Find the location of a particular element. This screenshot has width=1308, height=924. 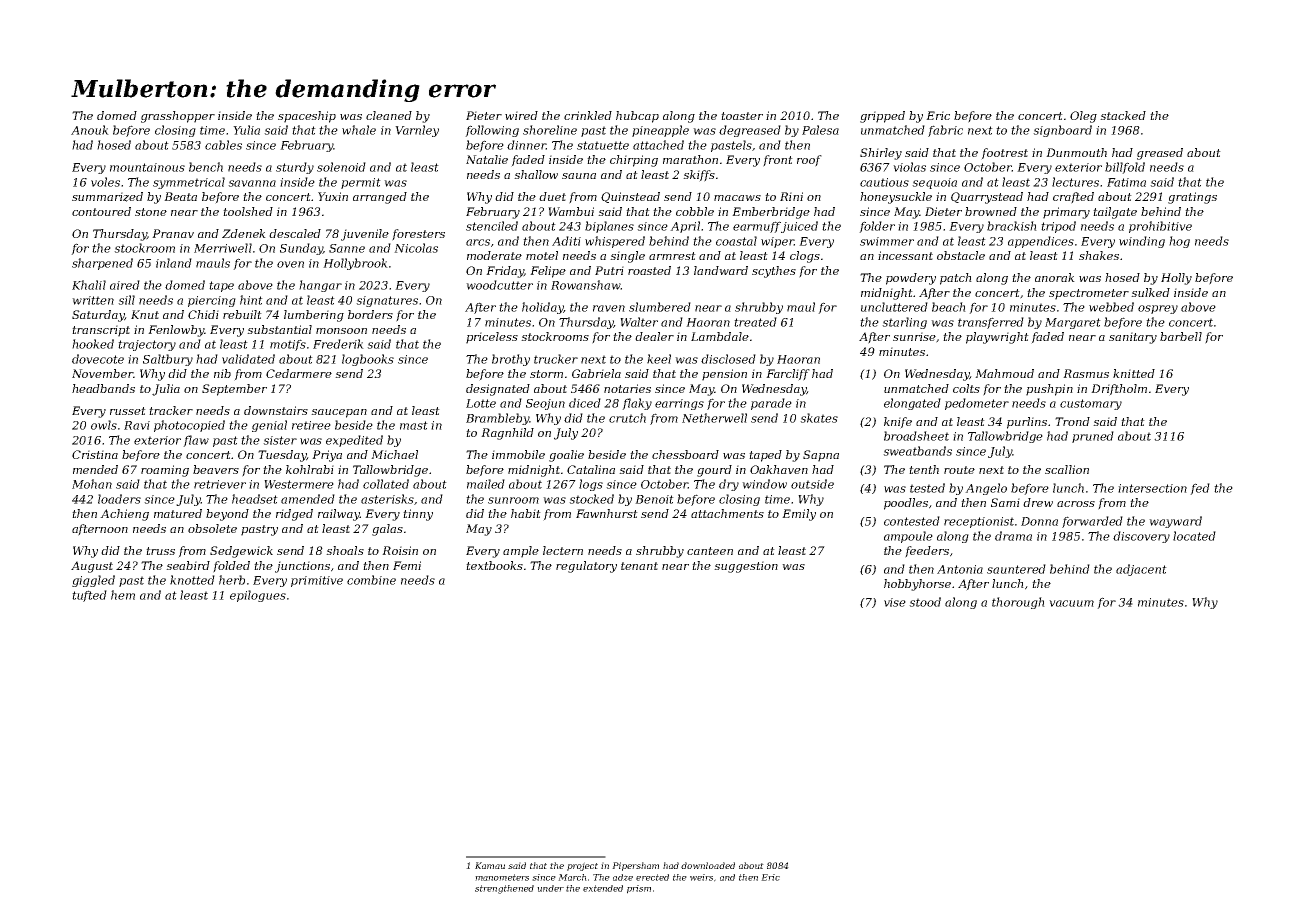

vacuum is located at coordinates (1071, 603).
